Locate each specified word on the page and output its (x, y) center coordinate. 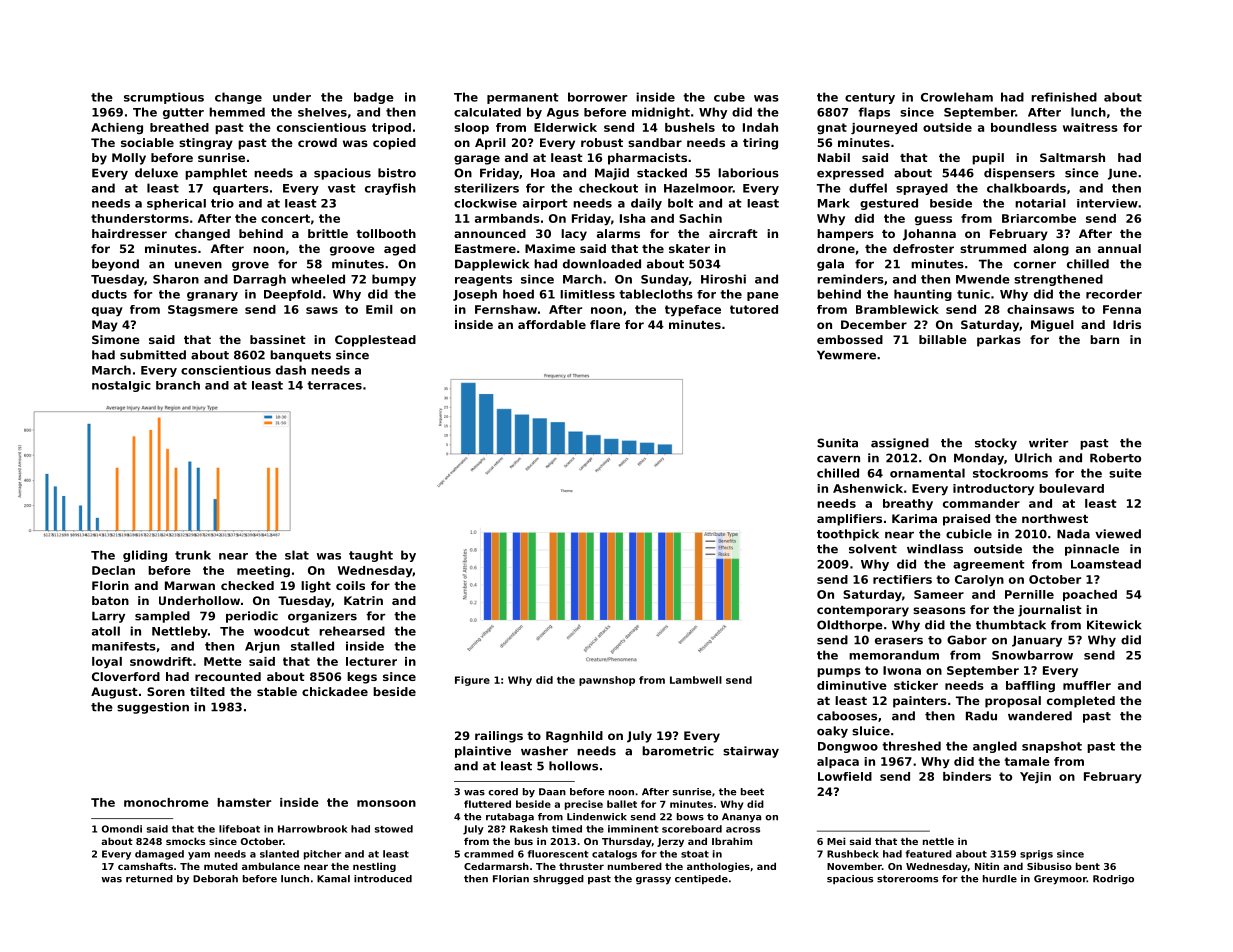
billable (943, 339)
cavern (838, 459)
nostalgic (121, 386)
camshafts (145, 866)
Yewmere (846, 355)
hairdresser (129, 233)
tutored (754, 309)
